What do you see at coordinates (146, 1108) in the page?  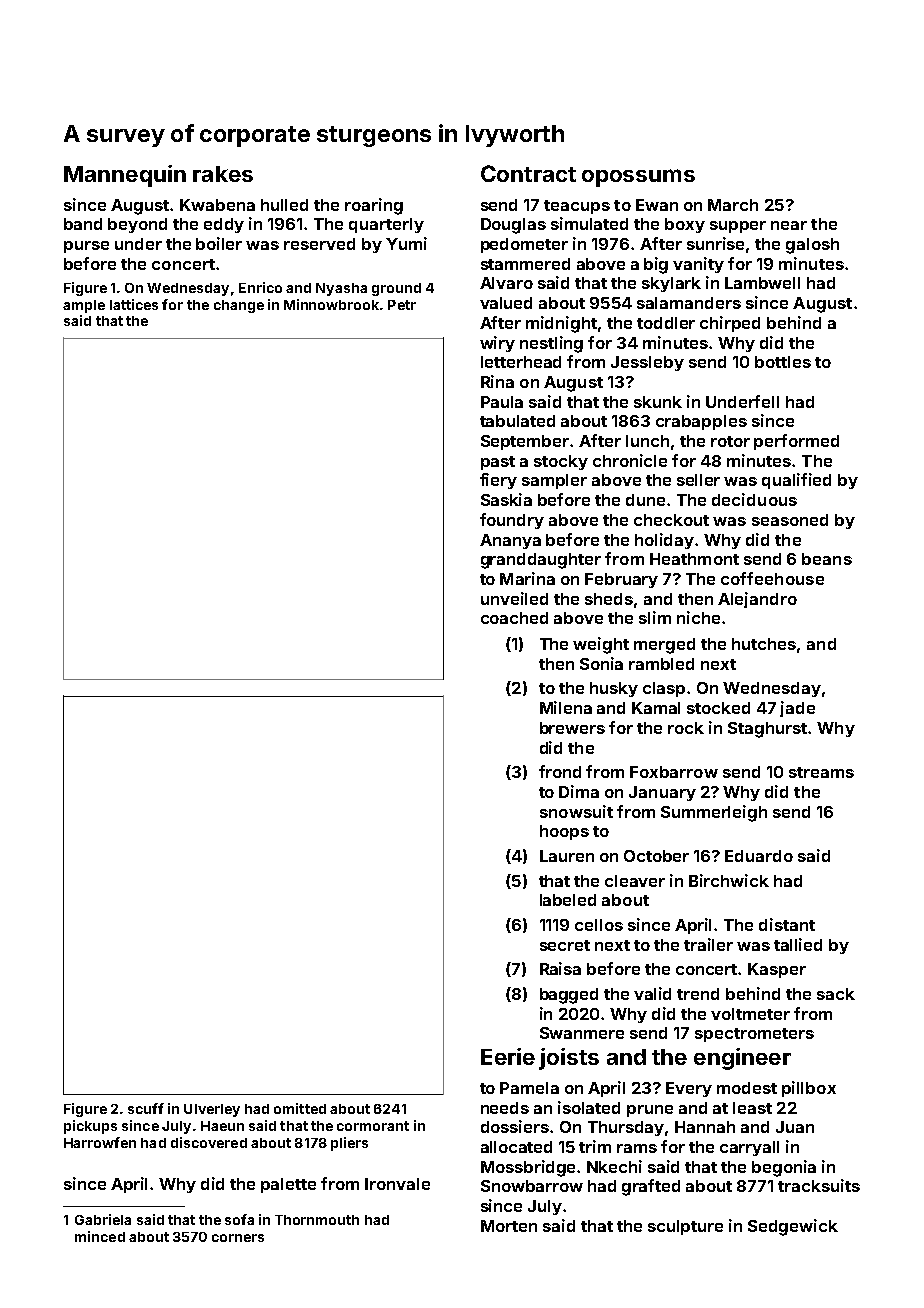 I see `scuff` at bounding box center [146, 1108].
